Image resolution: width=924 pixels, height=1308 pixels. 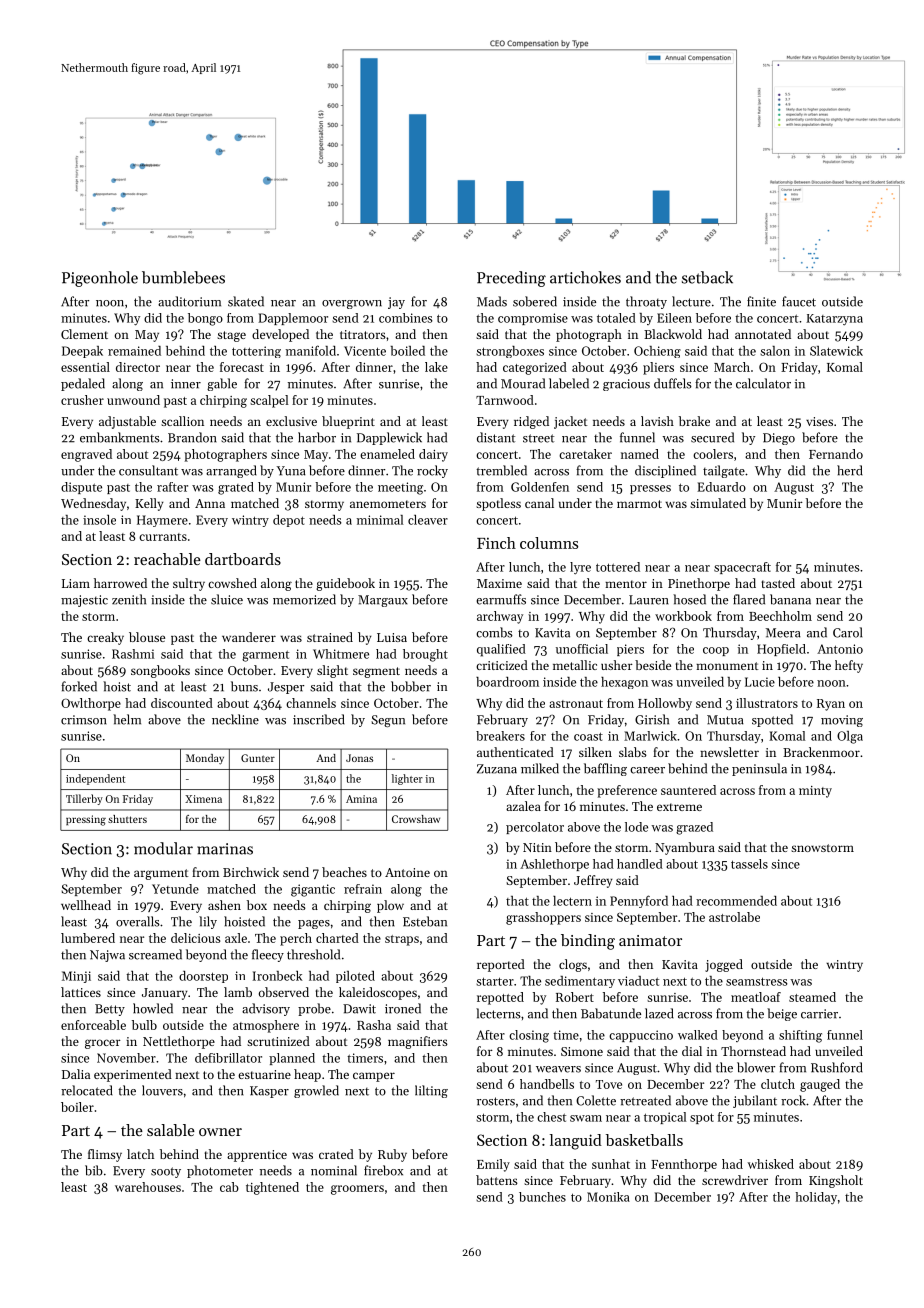 I want to click on overgrown, so click(x=352, y=304).
